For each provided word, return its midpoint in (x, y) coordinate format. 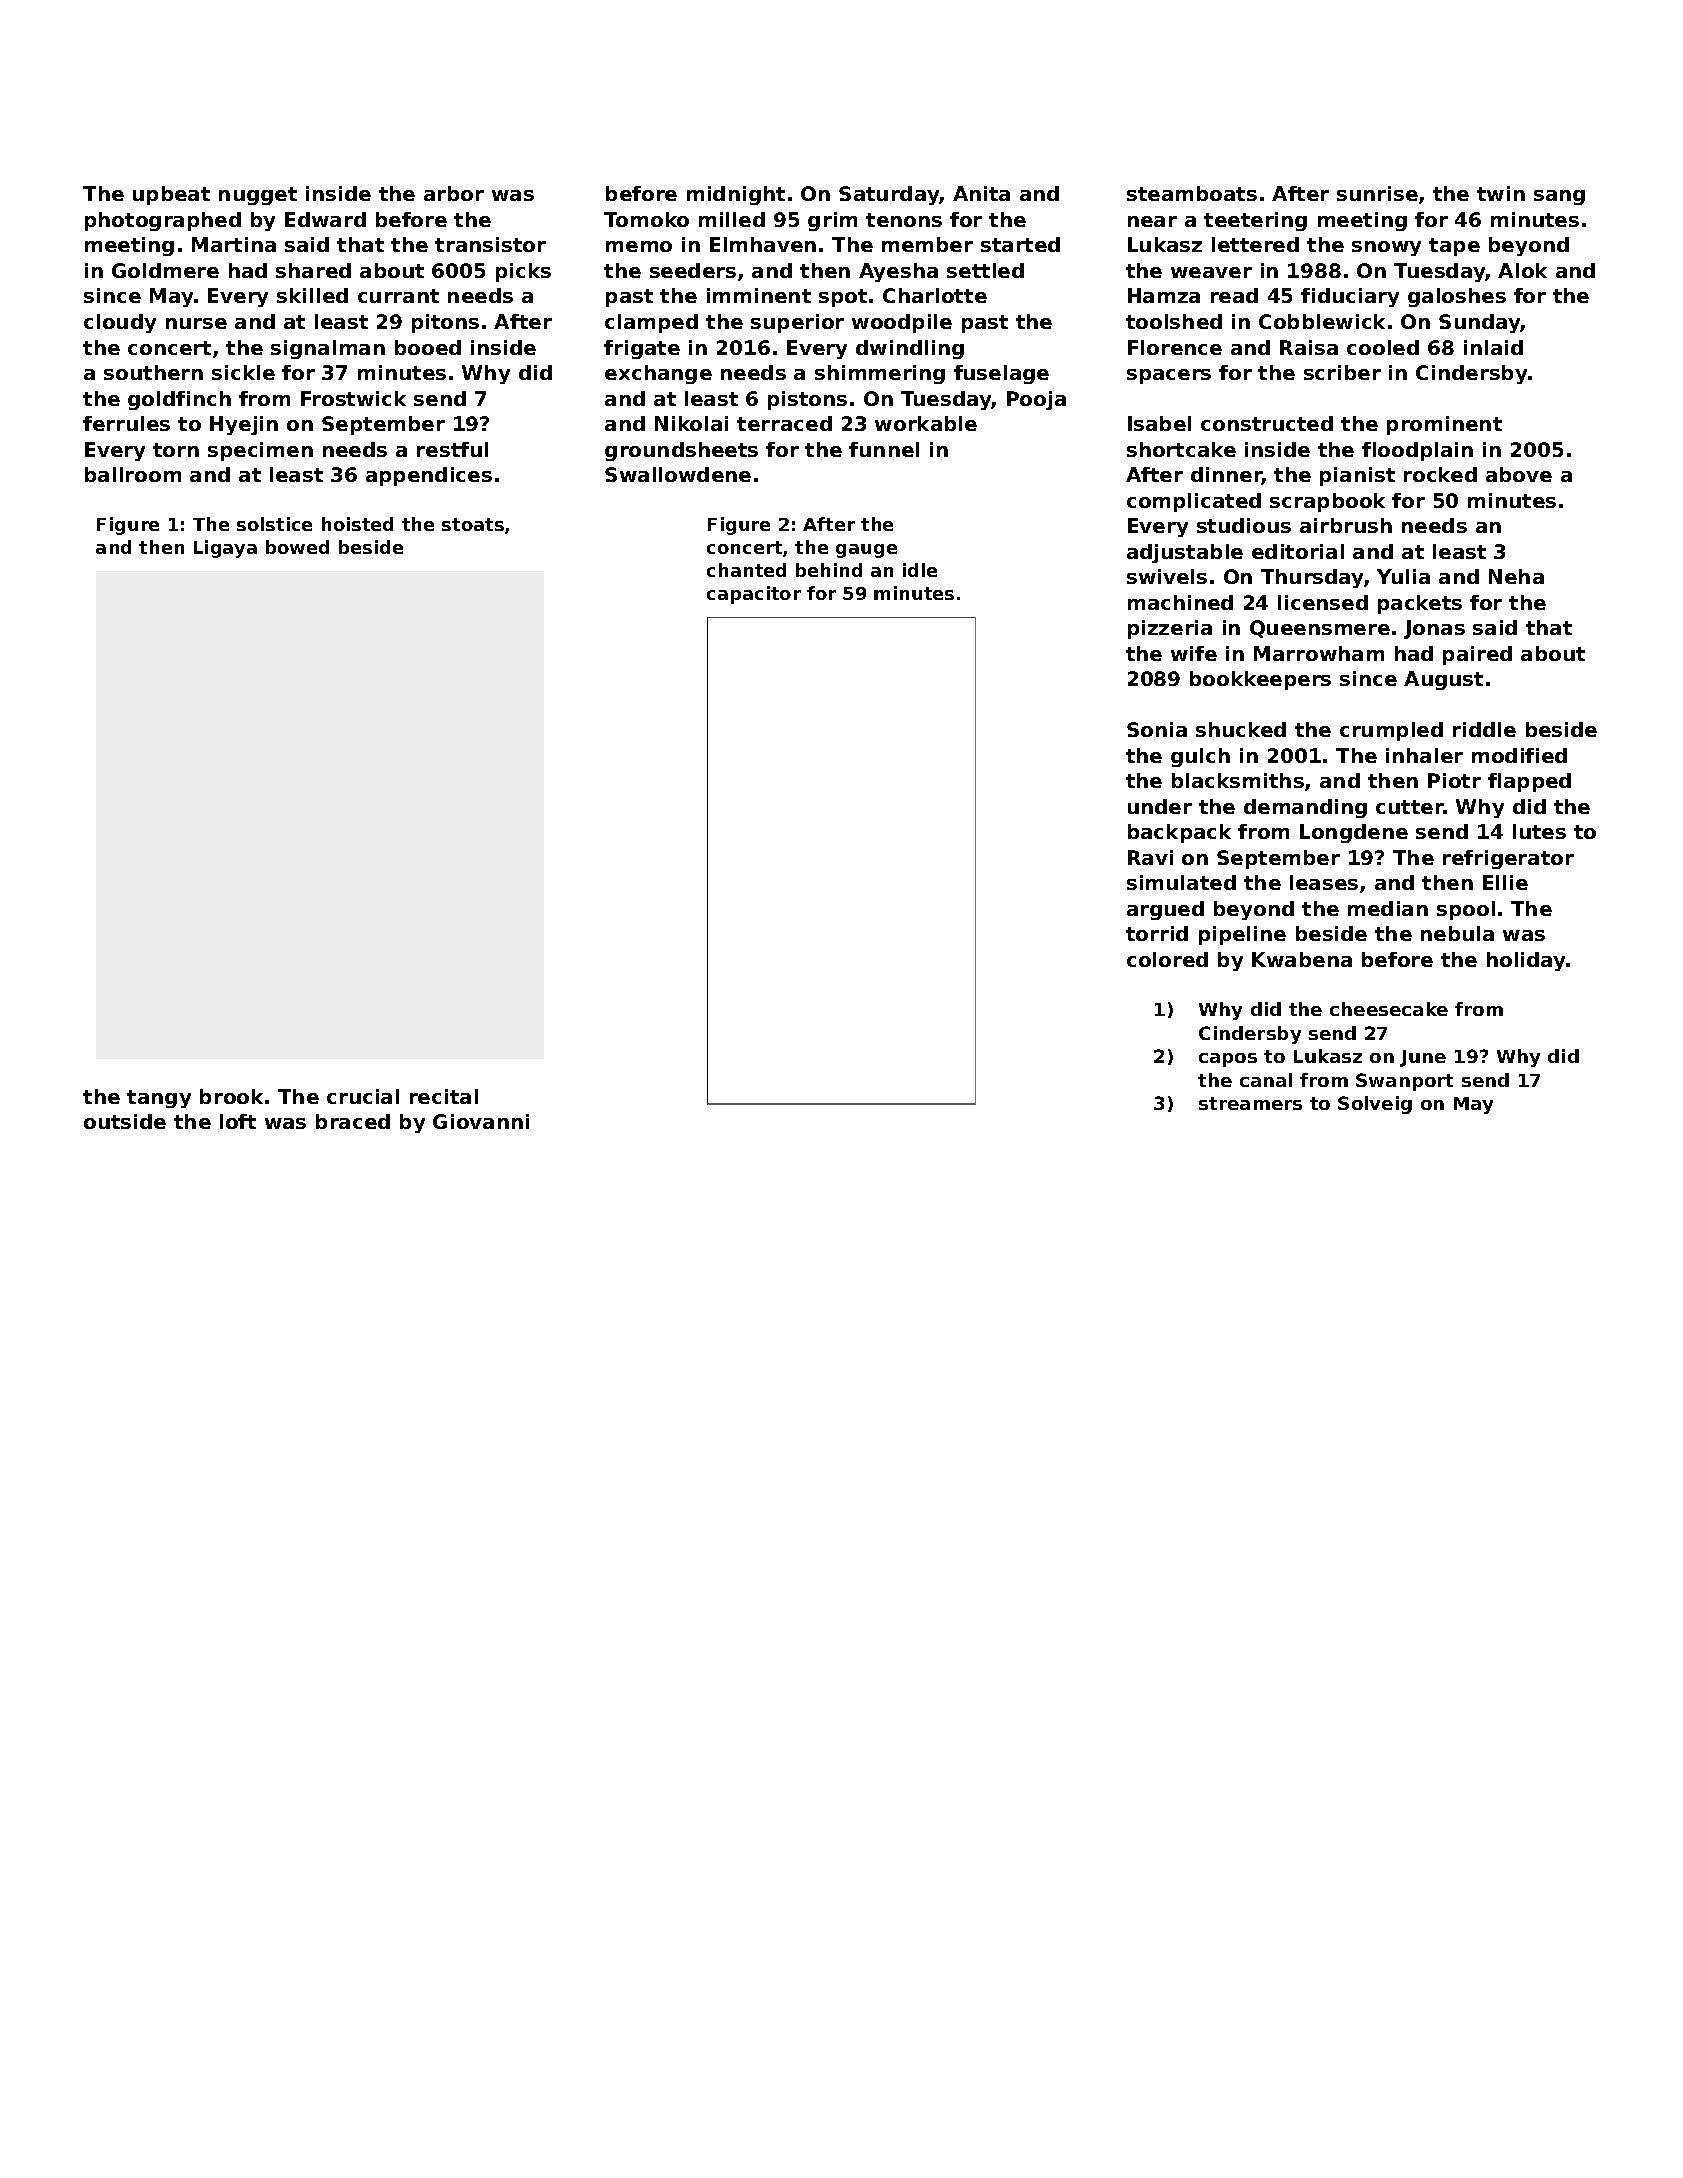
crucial (363, 1096)
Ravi (1150, 857)
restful (452, 449)
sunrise (1377, 193)
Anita (981, 193)
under (1160, 806)
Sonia (1157, 729)
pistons (807, 400)
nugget (258, 196)
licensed (1323, 602)
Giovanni (481, 1121)
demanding (1305, 808)
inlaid (1493, 347)
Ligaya (225, 549)
